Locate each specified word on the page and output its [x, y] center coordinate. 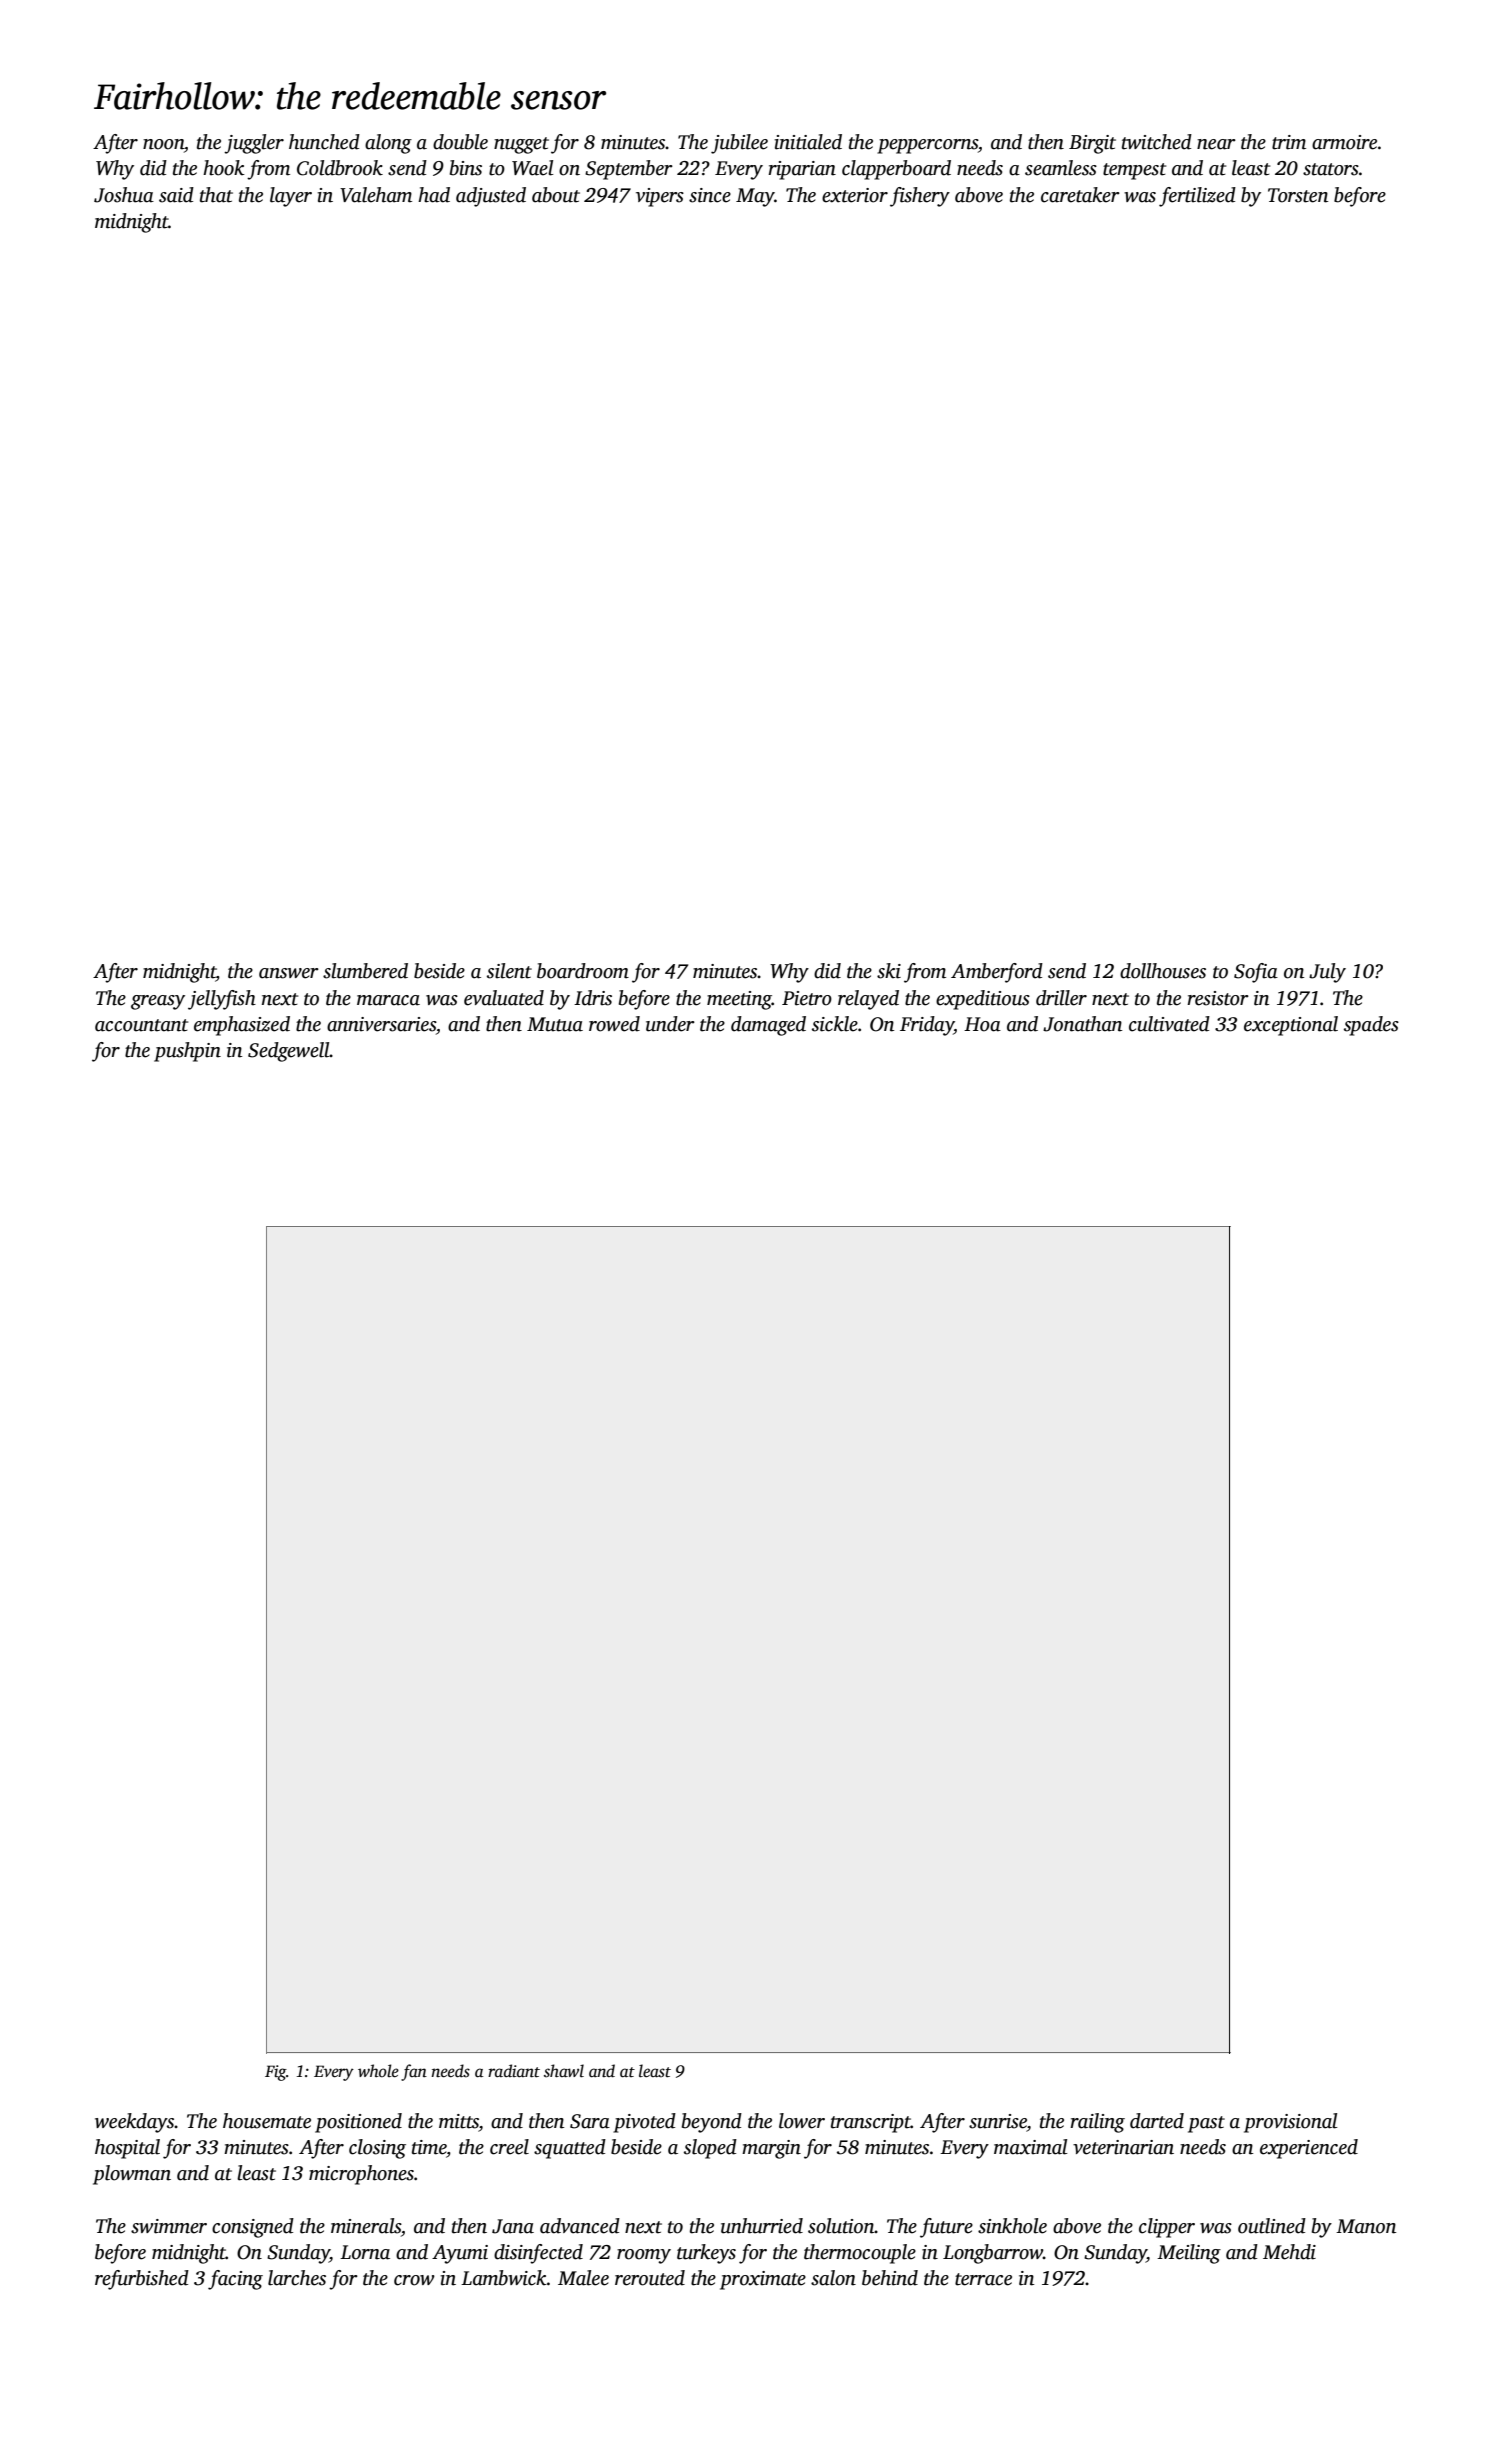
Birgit [1092, 144]
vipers [660, 197]
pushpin [187, 1052]
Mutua [555, 1024]
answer [289, 973]
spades [1371, 1026]
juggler [254, 144]
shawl [564, 2071]
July [1327, 973]
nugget [521, 145]
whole [378, 2071]
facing [235, 2280]
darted [1157, 2121]
